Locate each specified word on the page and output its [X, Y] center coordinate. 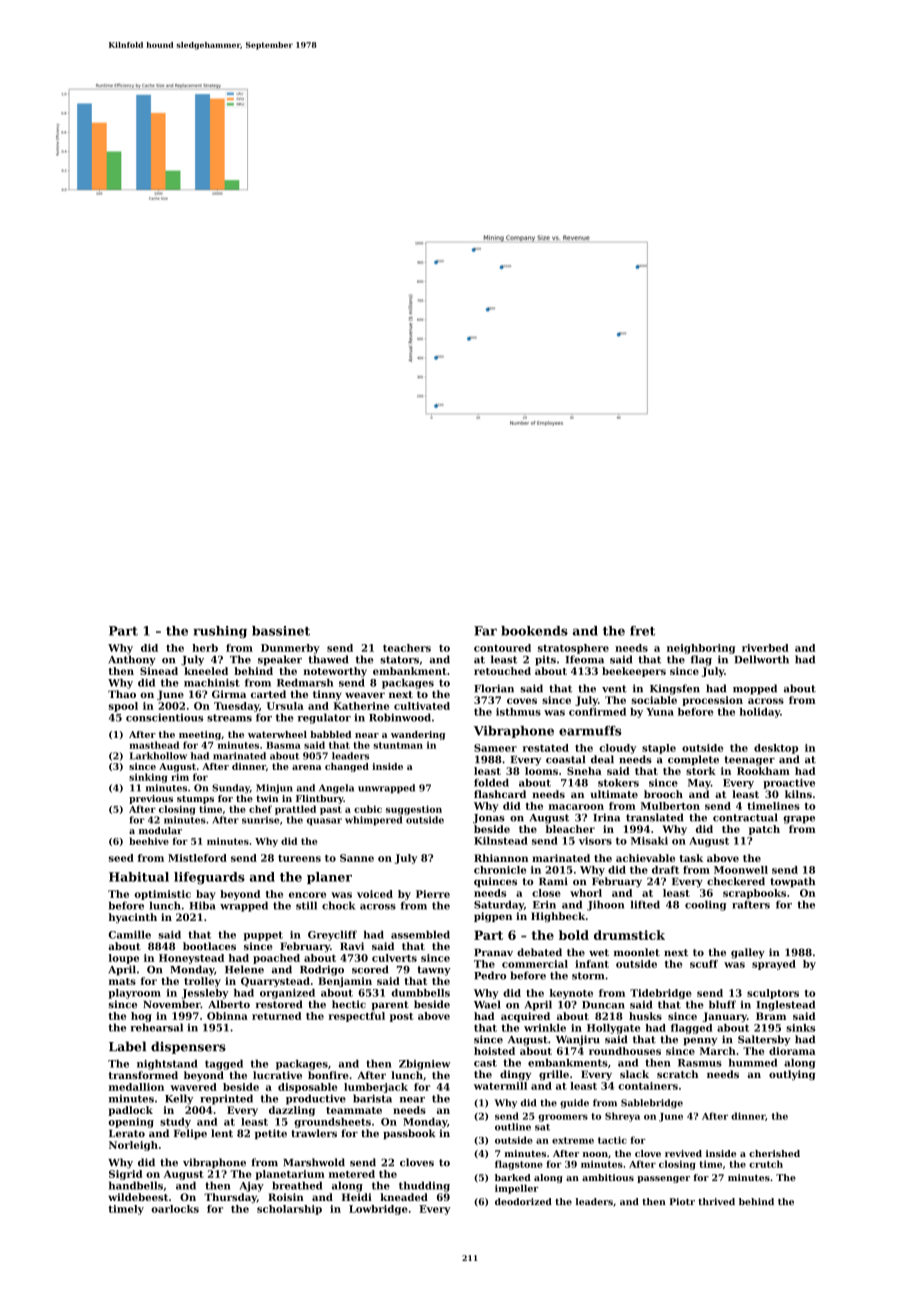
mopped [755, 689]
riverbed [765, 648]
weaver [365, 695]
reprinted [226, 1099]
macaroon [576, 807]
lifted [645, 904]
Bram [771, 1016]
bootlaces [209, 946]
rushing [220, 632]
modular [160, 830]
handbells [136, 1185]
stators [399, 660]
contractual [745, 817]
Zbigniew [425, 1065]
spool [123, 707]
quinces [495, 882]
